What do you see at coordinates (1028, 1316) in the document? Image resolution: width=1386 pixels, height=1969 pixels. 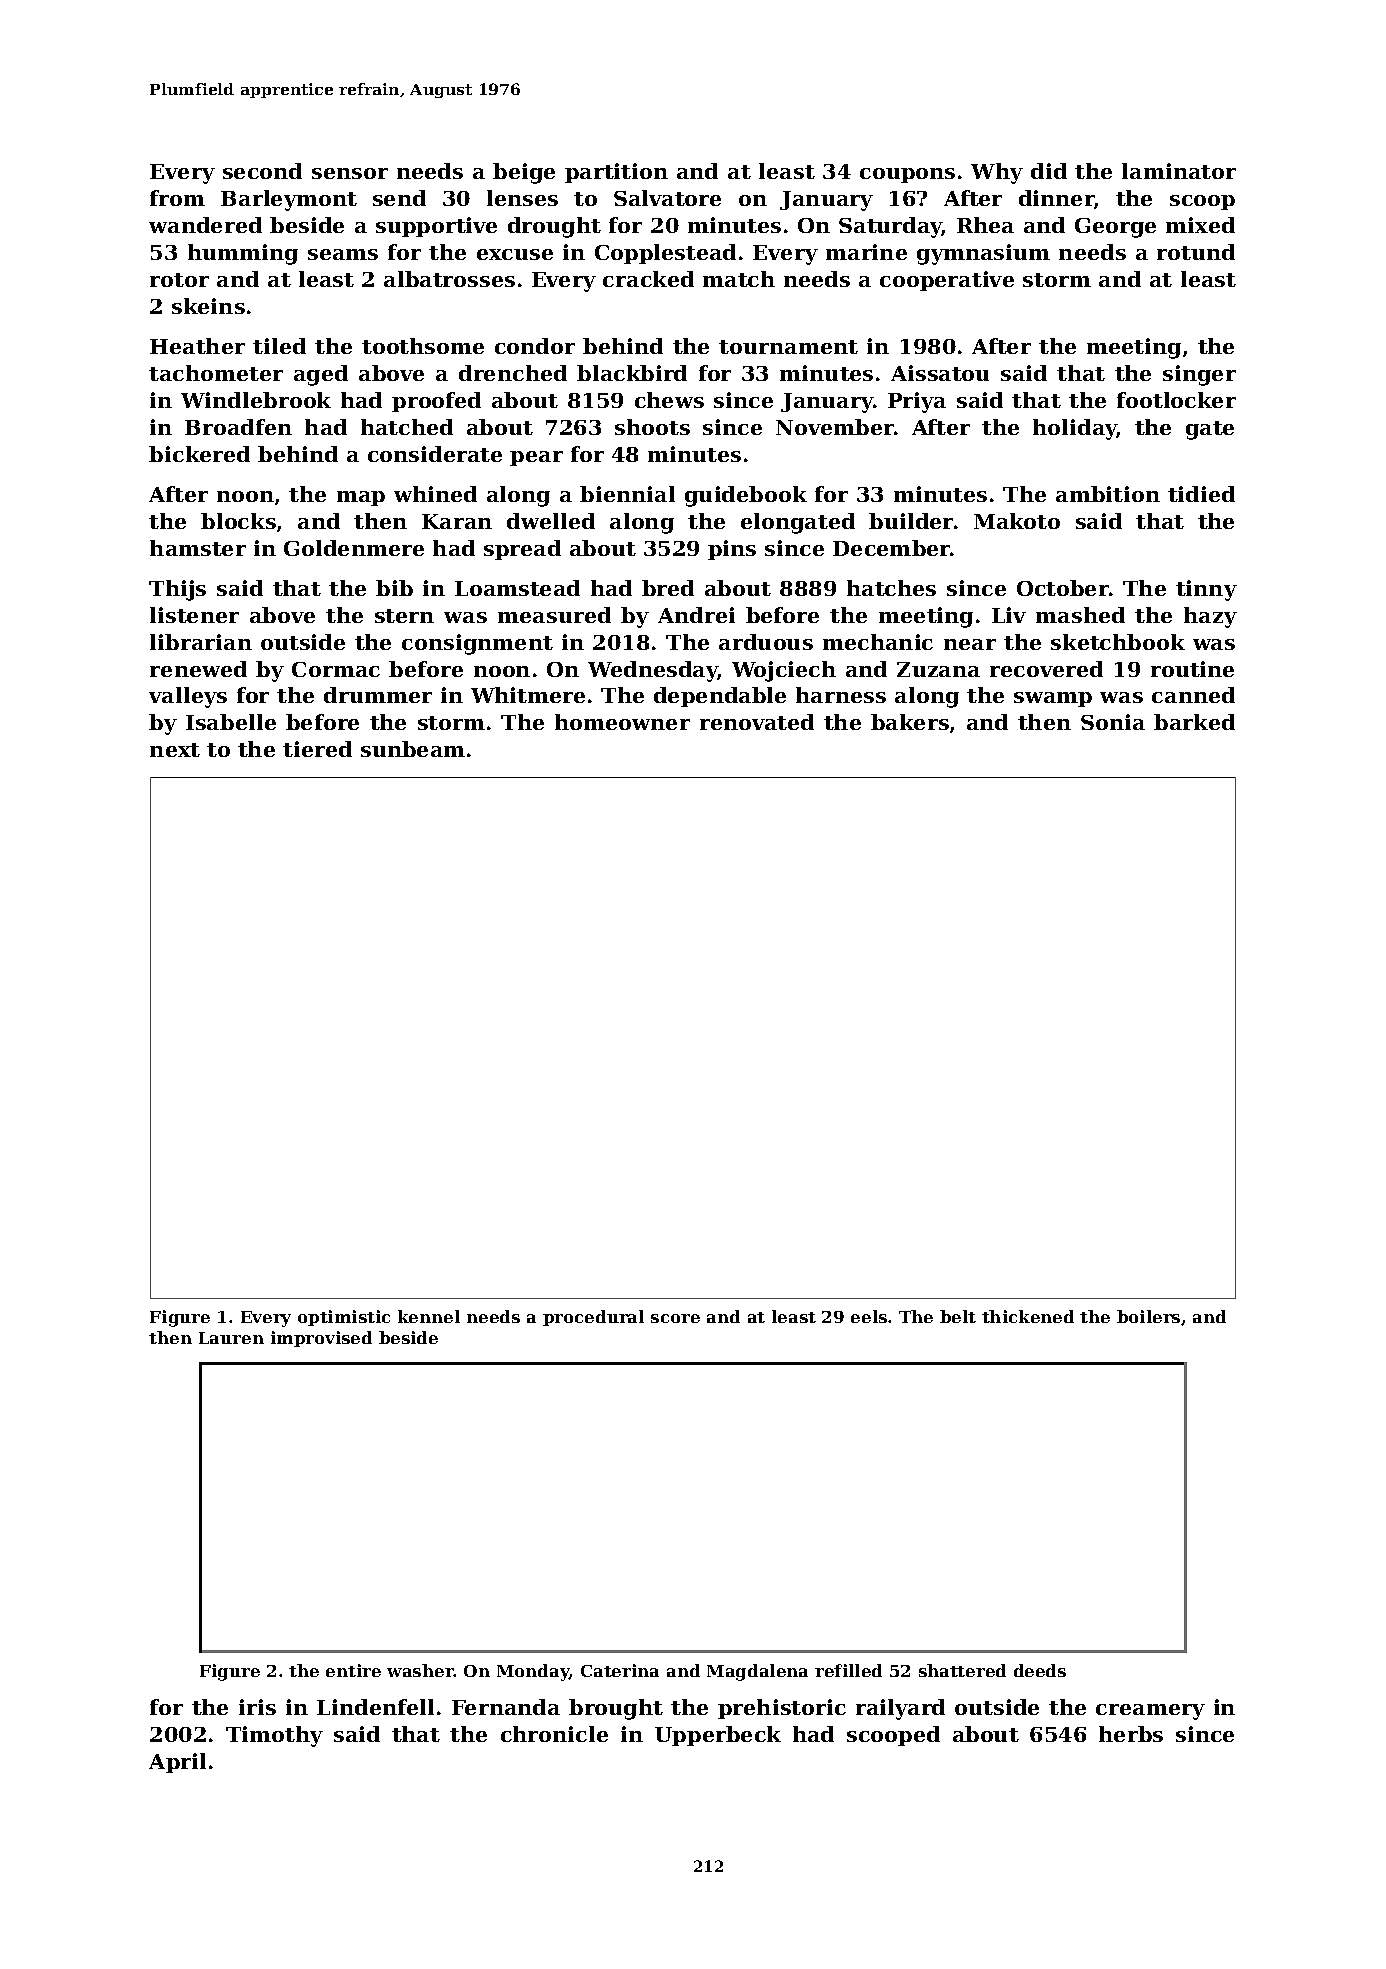 I see `thickened` at bounding box center [1028, 1316].
